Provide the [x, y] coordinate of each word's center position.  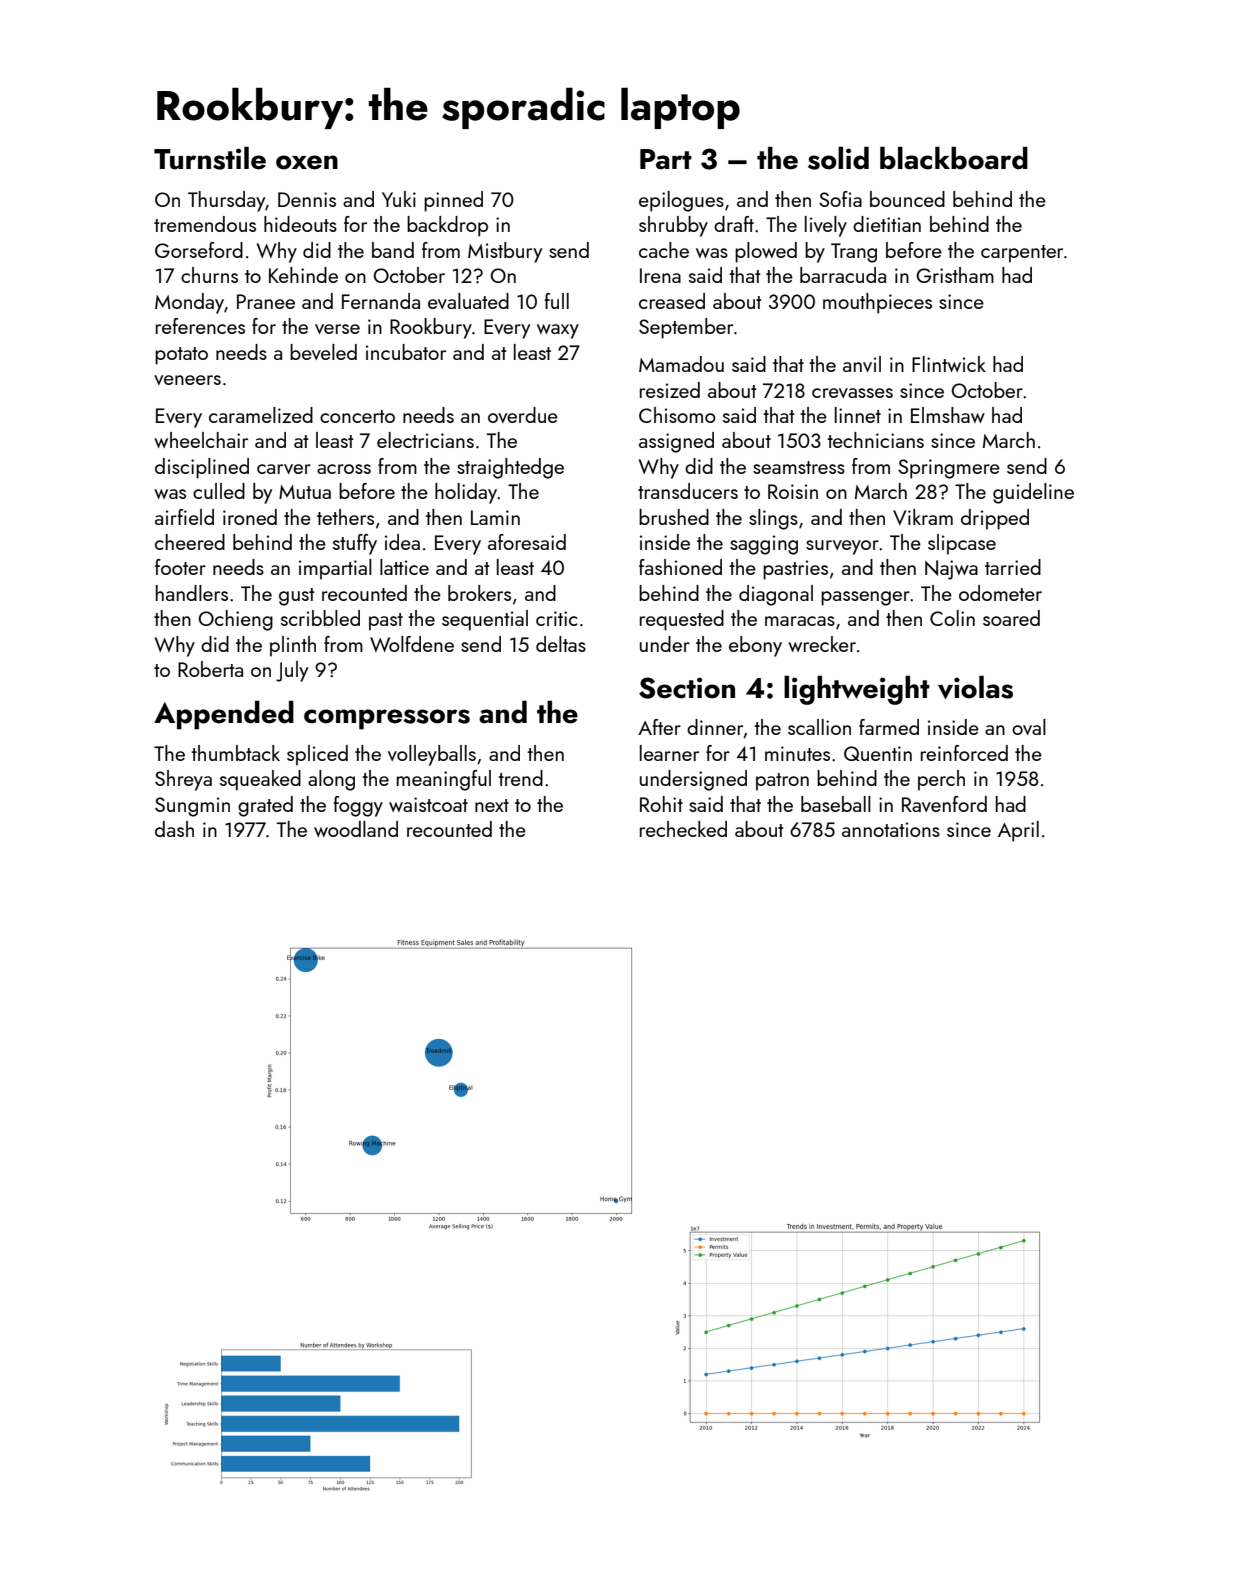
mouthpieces [877, 303]
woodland [356, 829]
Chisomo [677, 415]
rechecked [683, 829]
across [344, 469]
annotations [891, 829]
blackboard [954, 158]
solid [838, 158]
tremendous [205, 224]
